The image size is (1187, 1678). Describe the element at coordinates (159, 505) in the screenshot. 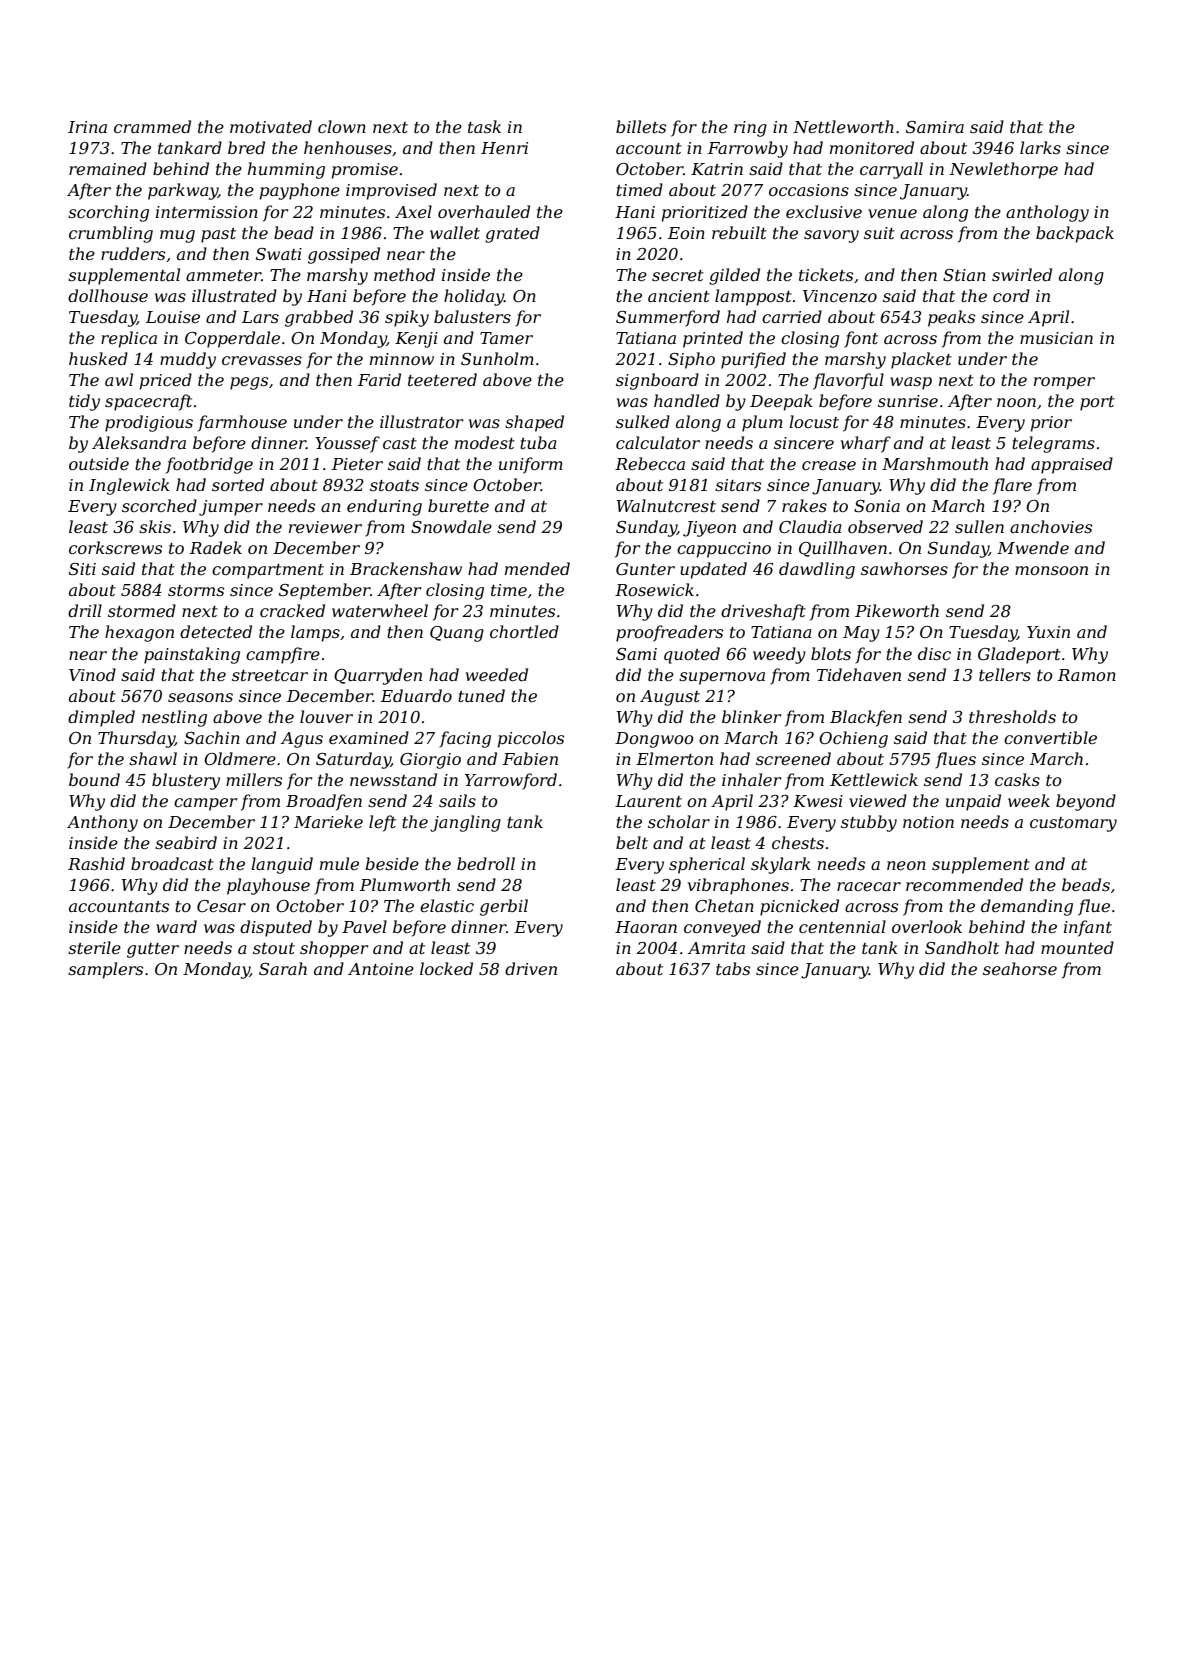

I see `scorched` at that location.
